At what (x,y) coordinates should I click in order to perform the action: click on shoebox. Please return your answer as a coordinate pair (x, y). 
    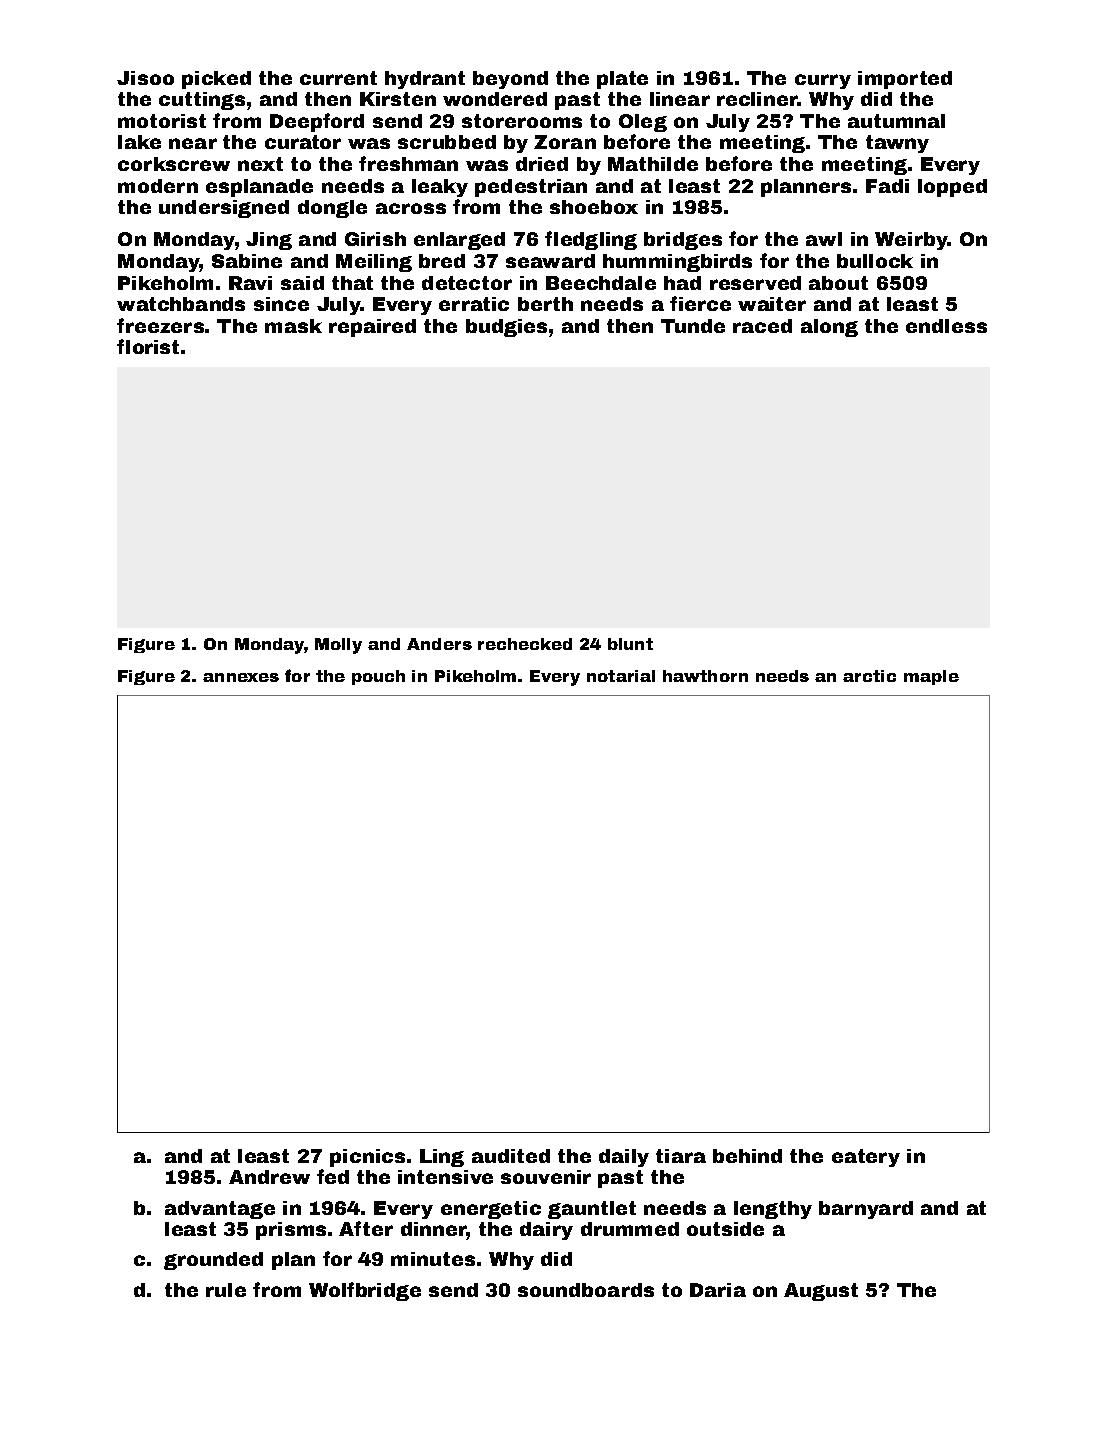
    Looking at the image, I should click on (594, 207).
